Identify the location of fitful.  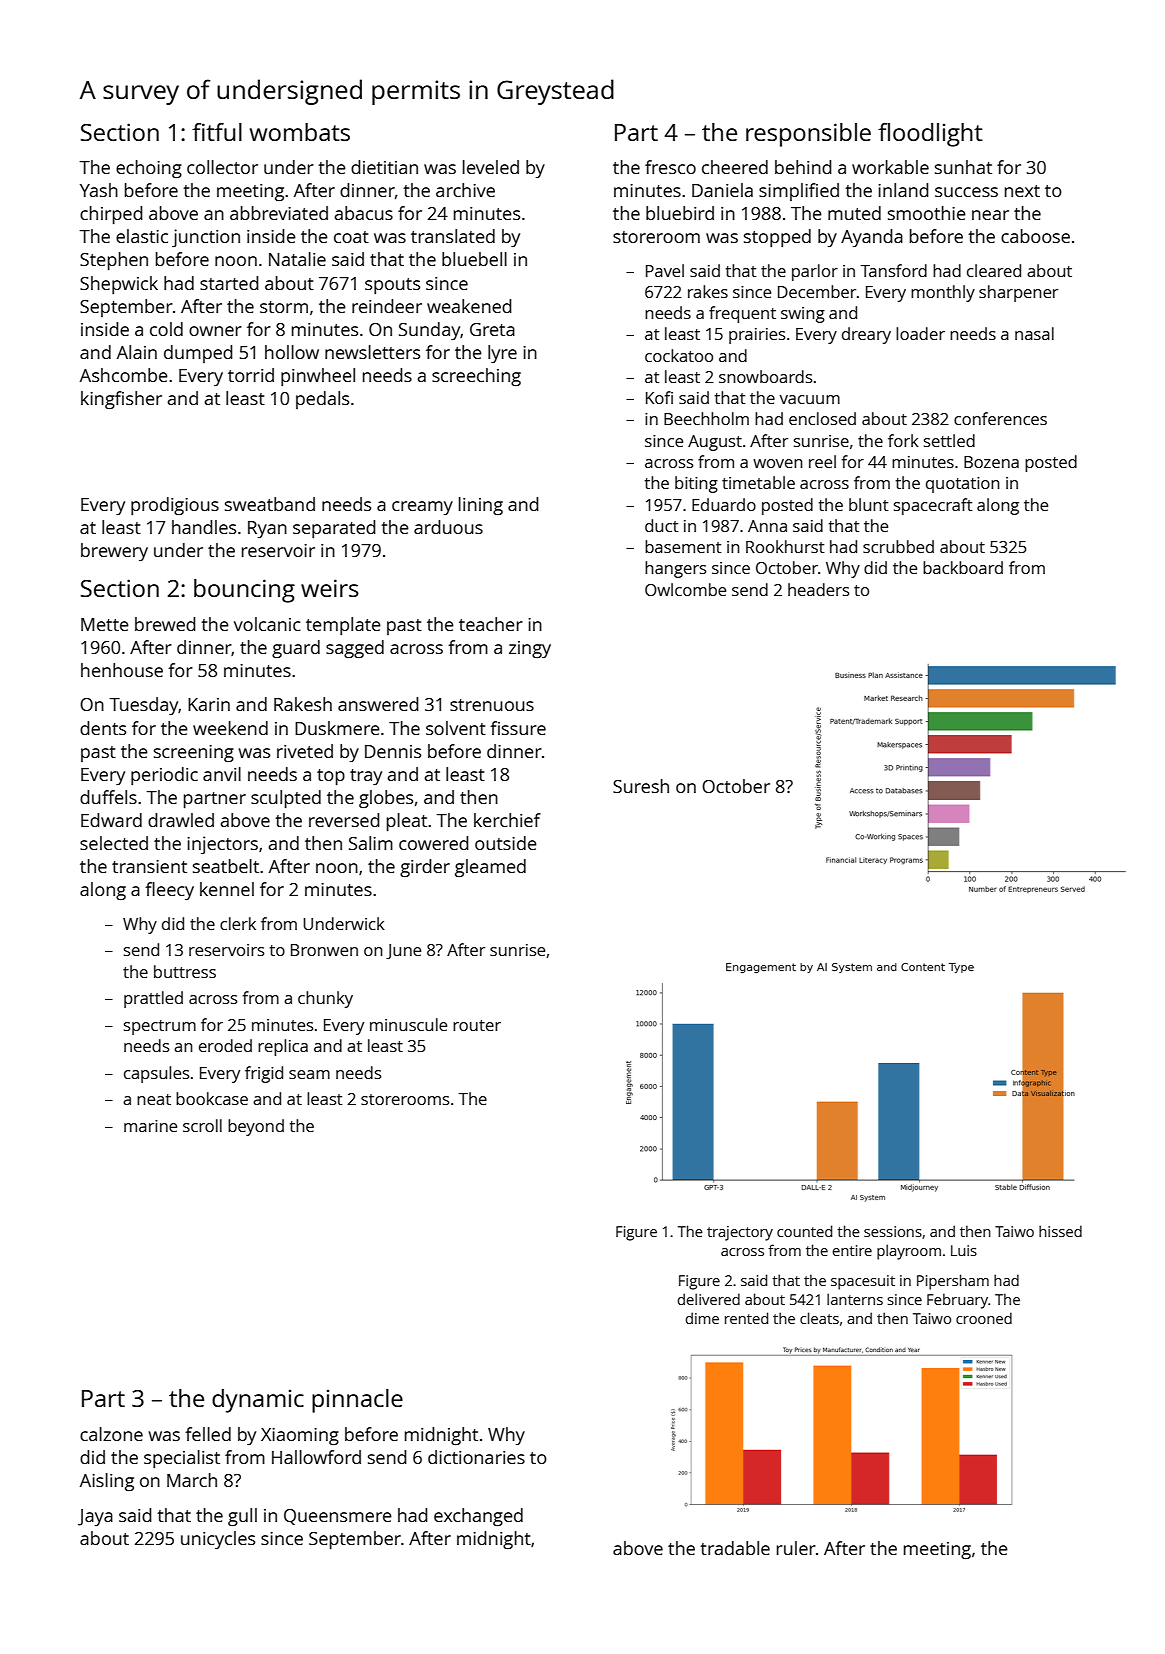
(217, 132).
